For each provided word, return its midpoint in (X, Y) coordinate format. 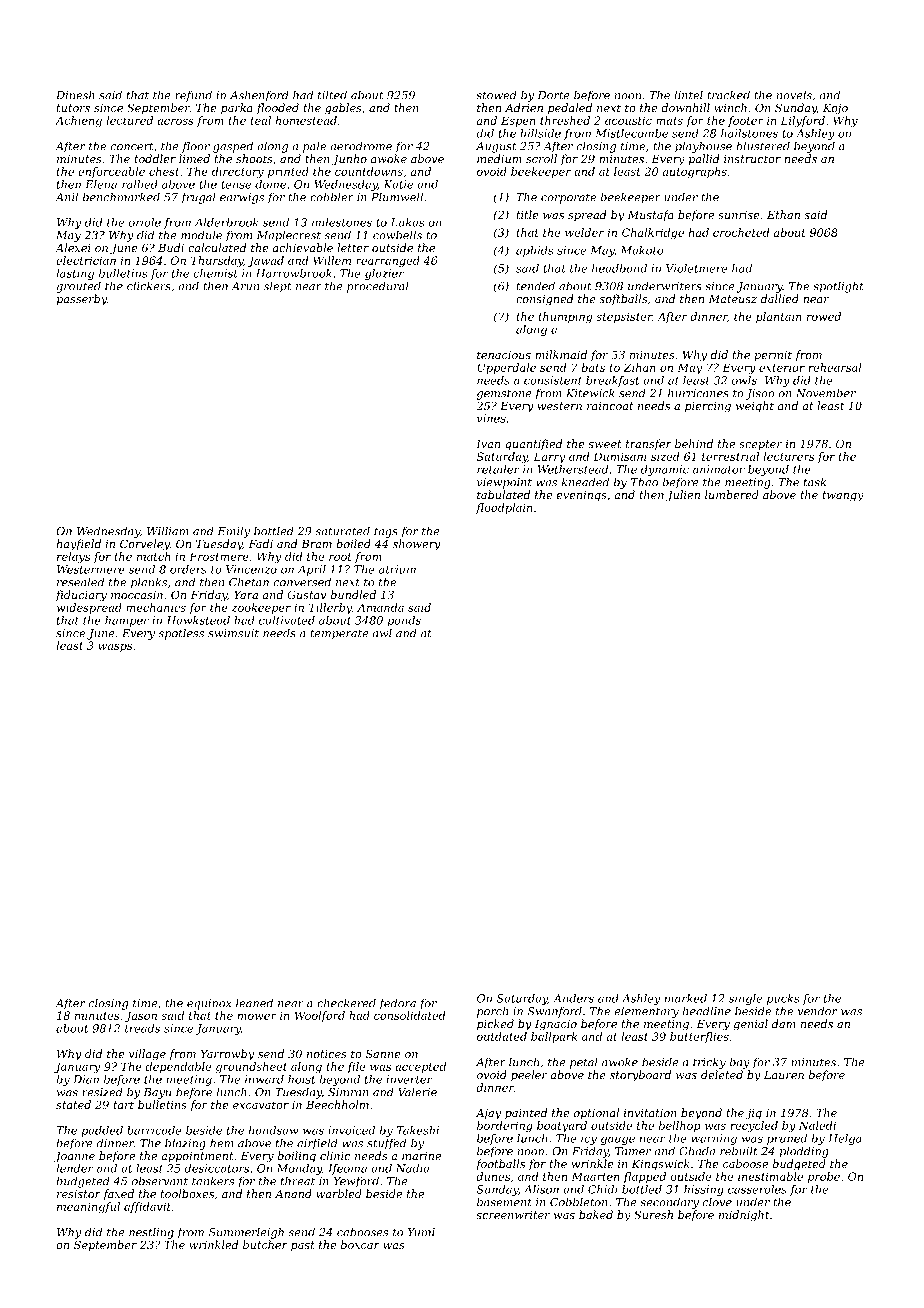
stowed (496, 95)
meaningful (88, 1207)
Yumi (421, 1232)
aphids (534, 251)
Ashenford (259, 96)
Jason (141, 1016)
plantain (779, 317)
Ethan (783, 214)
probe (824, 1177)
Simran (348, 1092)
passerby (81, 300)
